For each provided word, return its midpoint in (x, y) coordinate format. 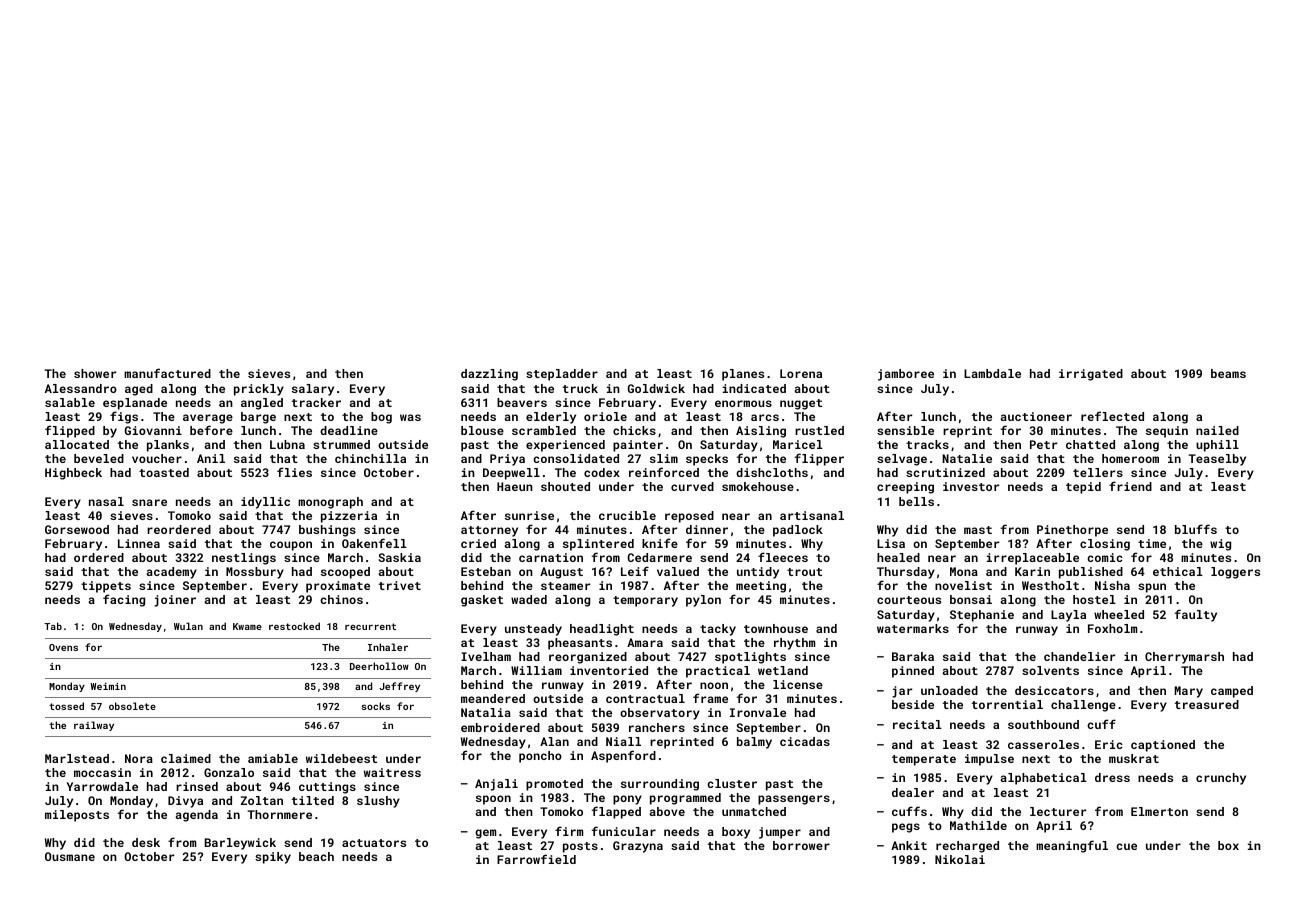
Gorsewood (77, 529)
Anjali (496, 785)
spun (1152, 588)
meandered (493, 698)
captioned (1163, 746)
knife (660, 543)
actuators (374, 843)
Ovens (63, 647)
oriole (605, 416)
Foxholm (1112, 628)
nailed (1217, 430)
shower (95, 373)
